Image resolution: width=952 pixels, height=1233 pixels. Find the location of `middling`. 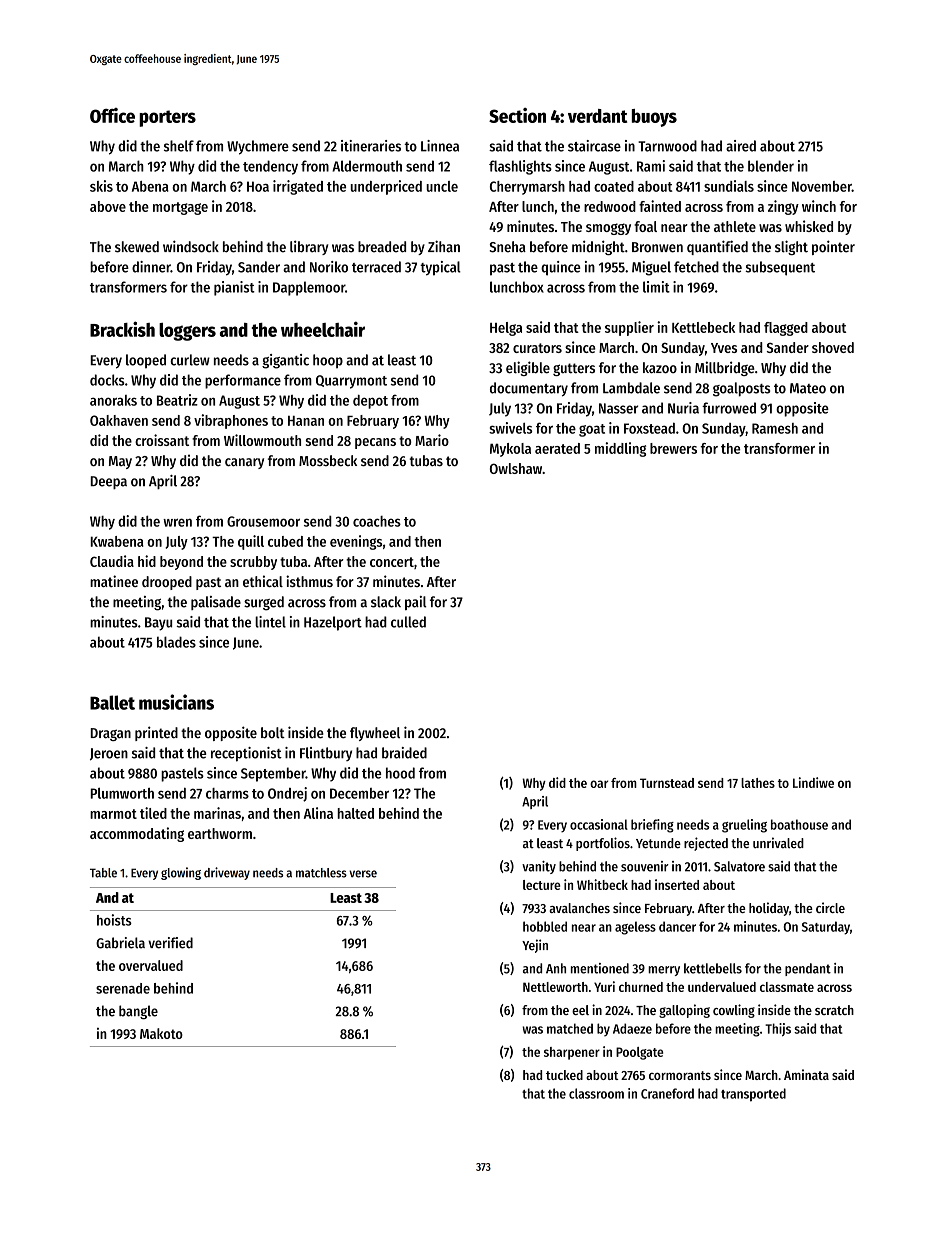

middling is located at coordinates (620, 449).
